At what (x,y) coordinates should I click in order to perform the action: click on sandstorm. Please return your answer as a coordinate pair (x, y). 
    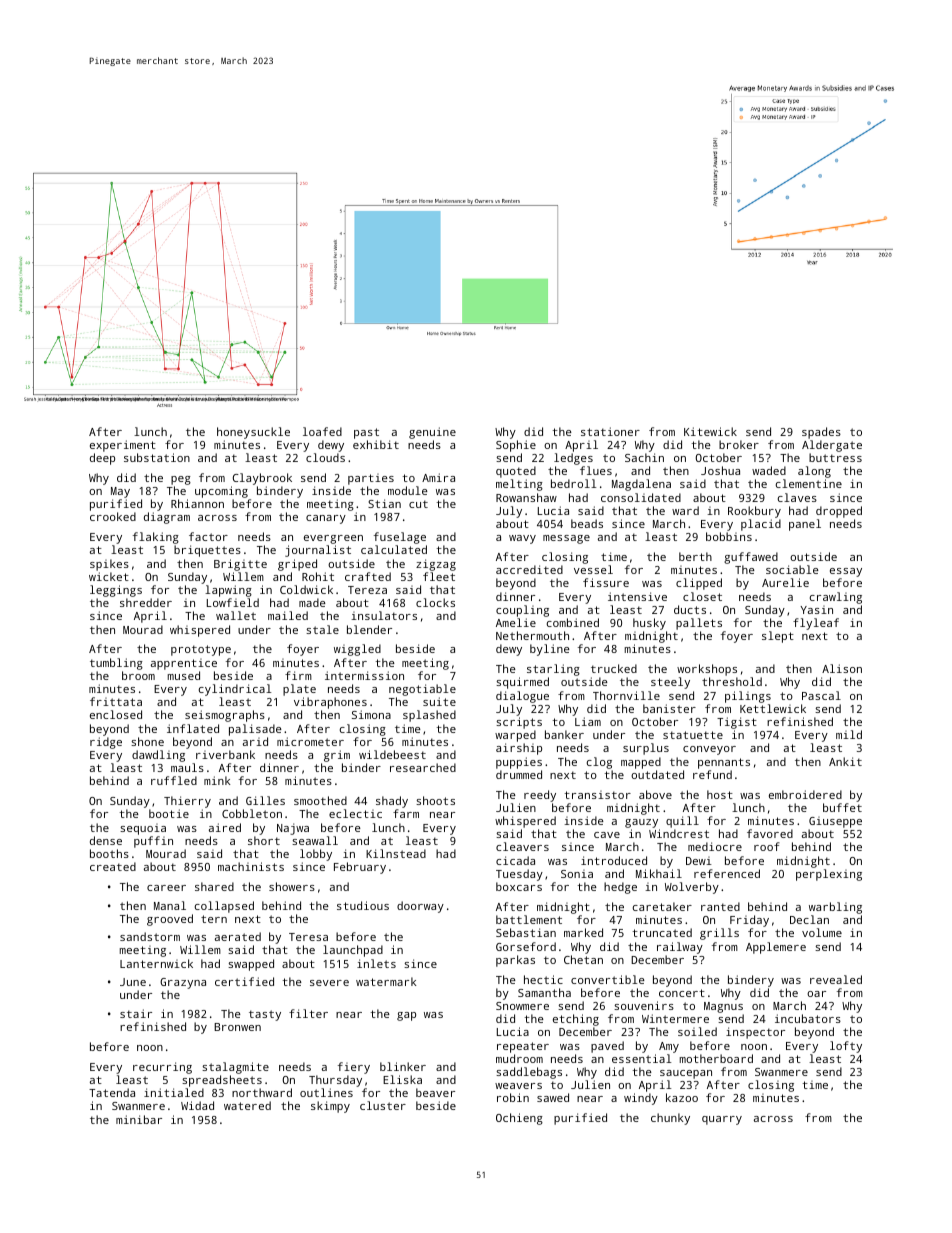
    Looking at the image, I should click on (150, 936).
